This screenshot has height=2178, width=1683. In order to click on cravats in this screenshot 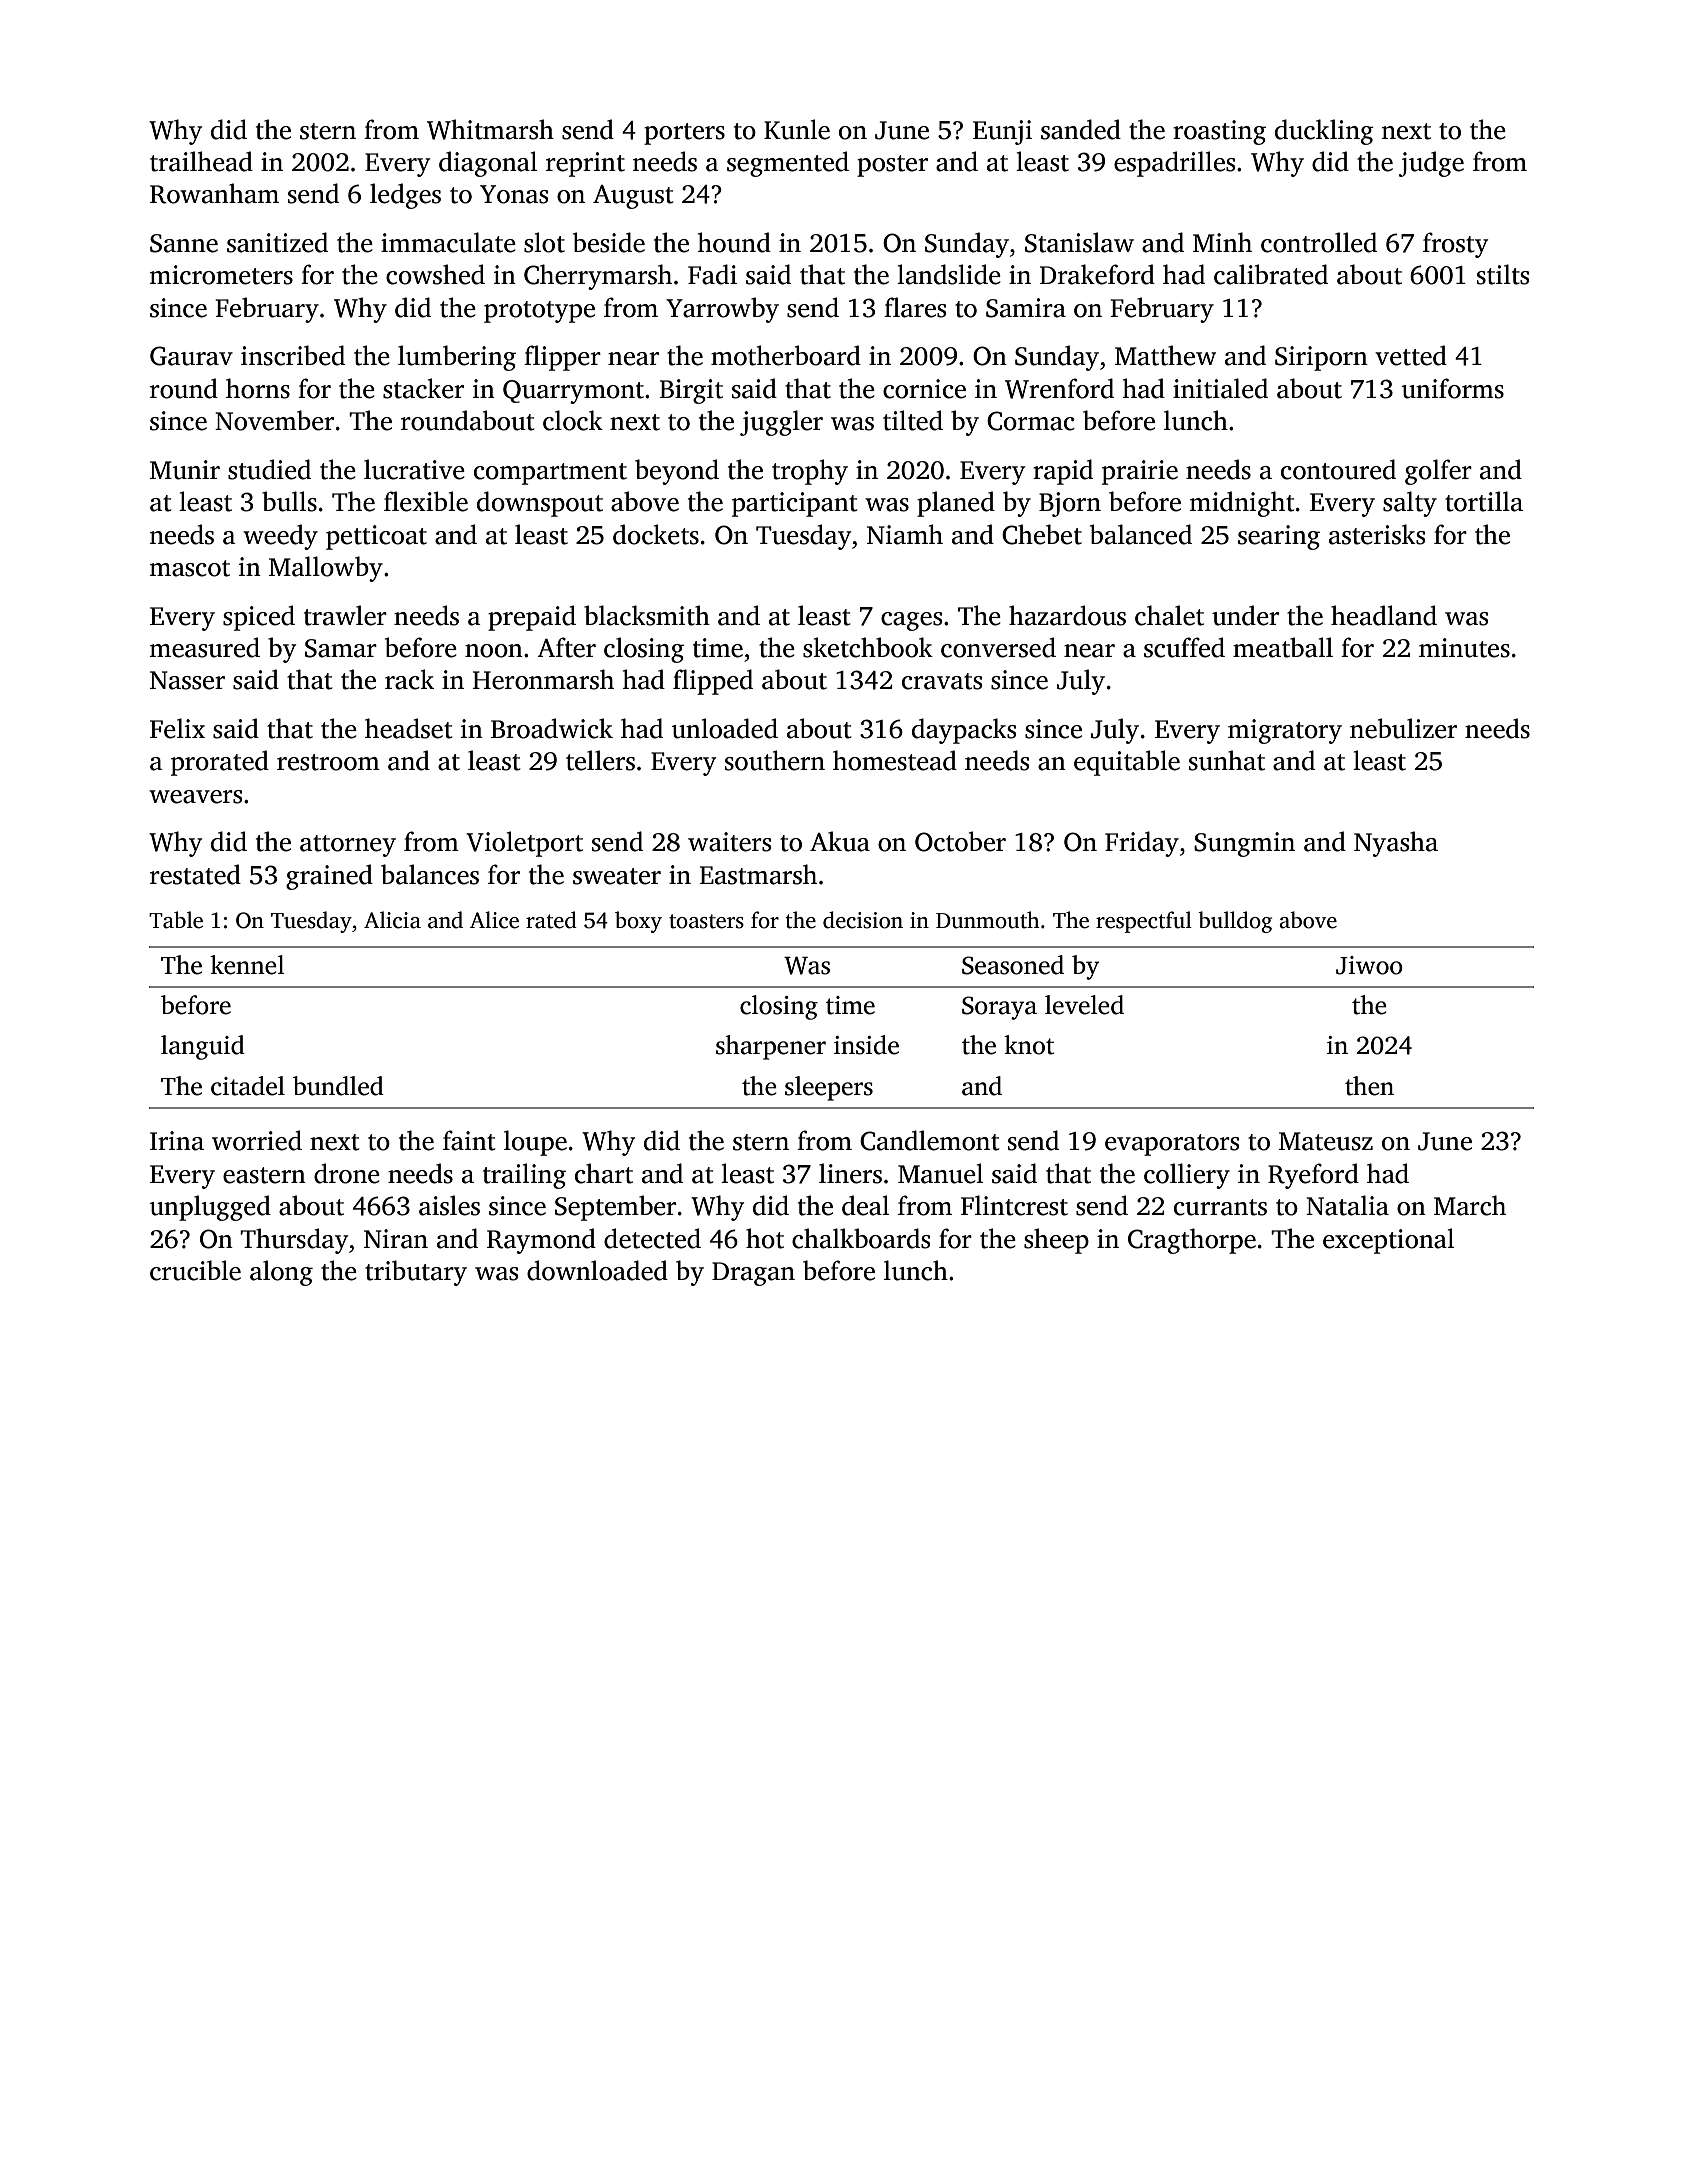, I will do `click(942, 681)`.
